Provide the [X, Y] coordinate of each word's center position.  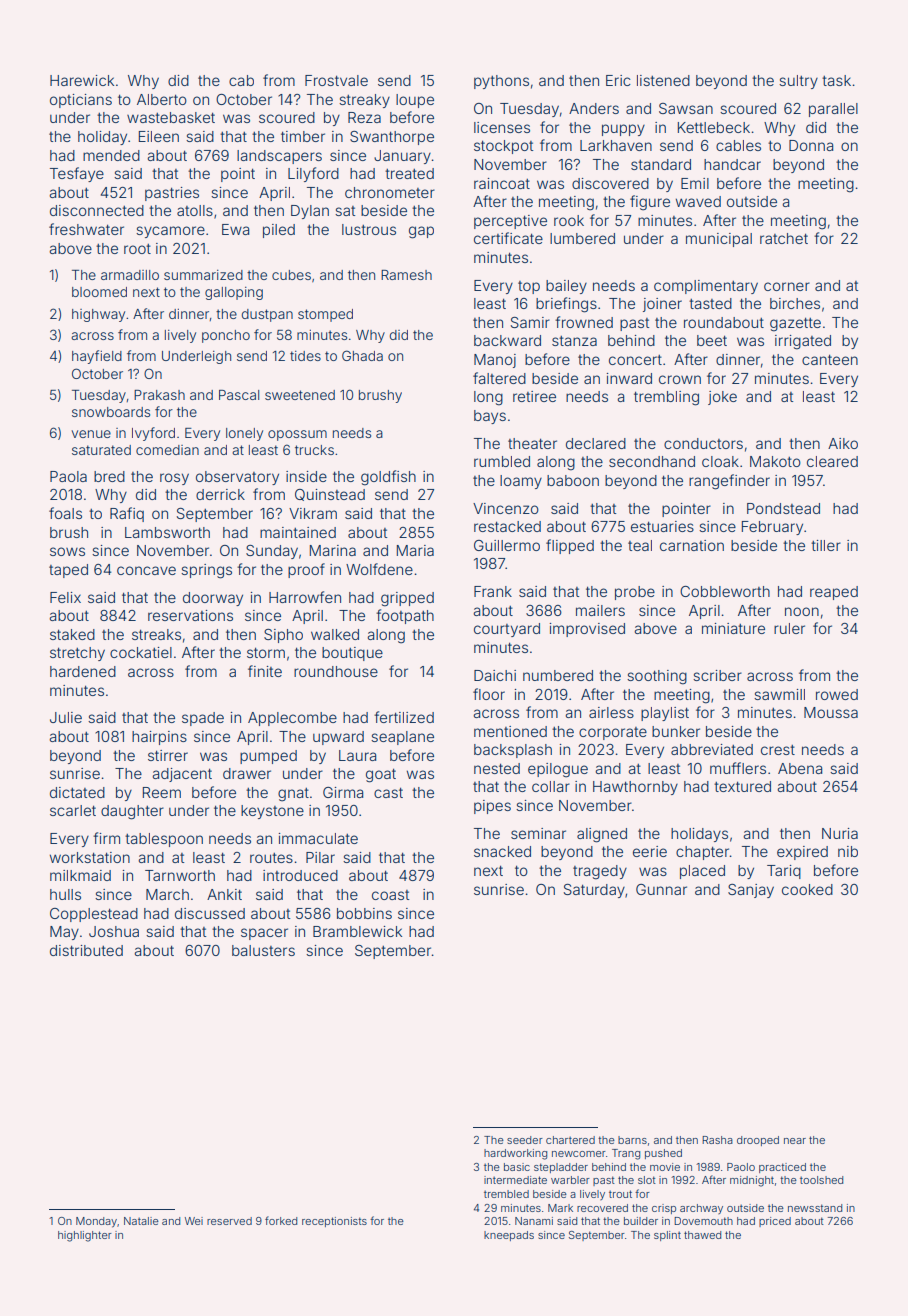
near [795, 1141]
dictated [77, 792]
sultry [798, 82]
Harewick [82, 80]
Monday [96, 1222]
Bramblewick [357, 931]
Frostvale [336, 80]
